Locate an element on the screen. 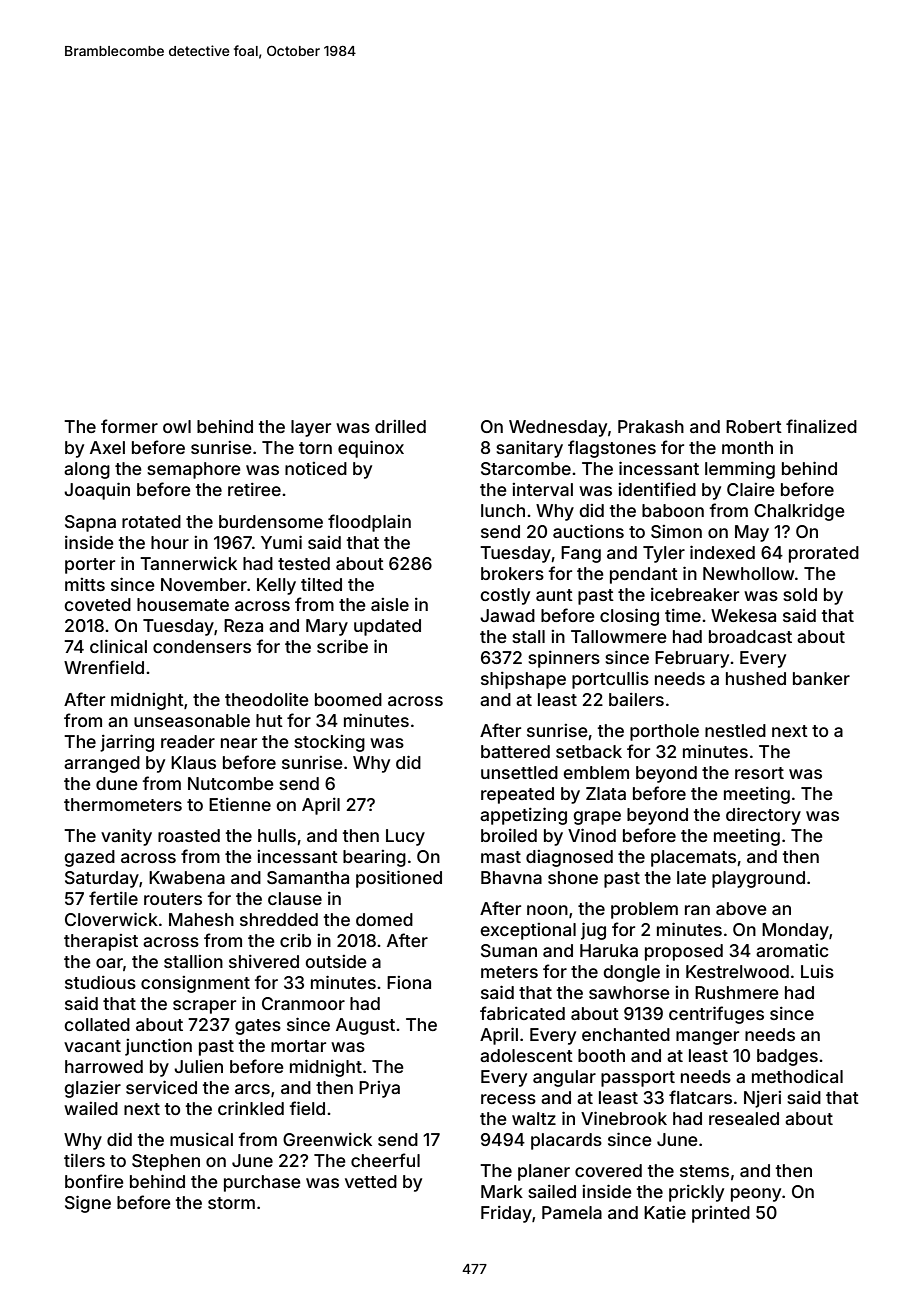  Robert is located at coordinates (754, 426).
